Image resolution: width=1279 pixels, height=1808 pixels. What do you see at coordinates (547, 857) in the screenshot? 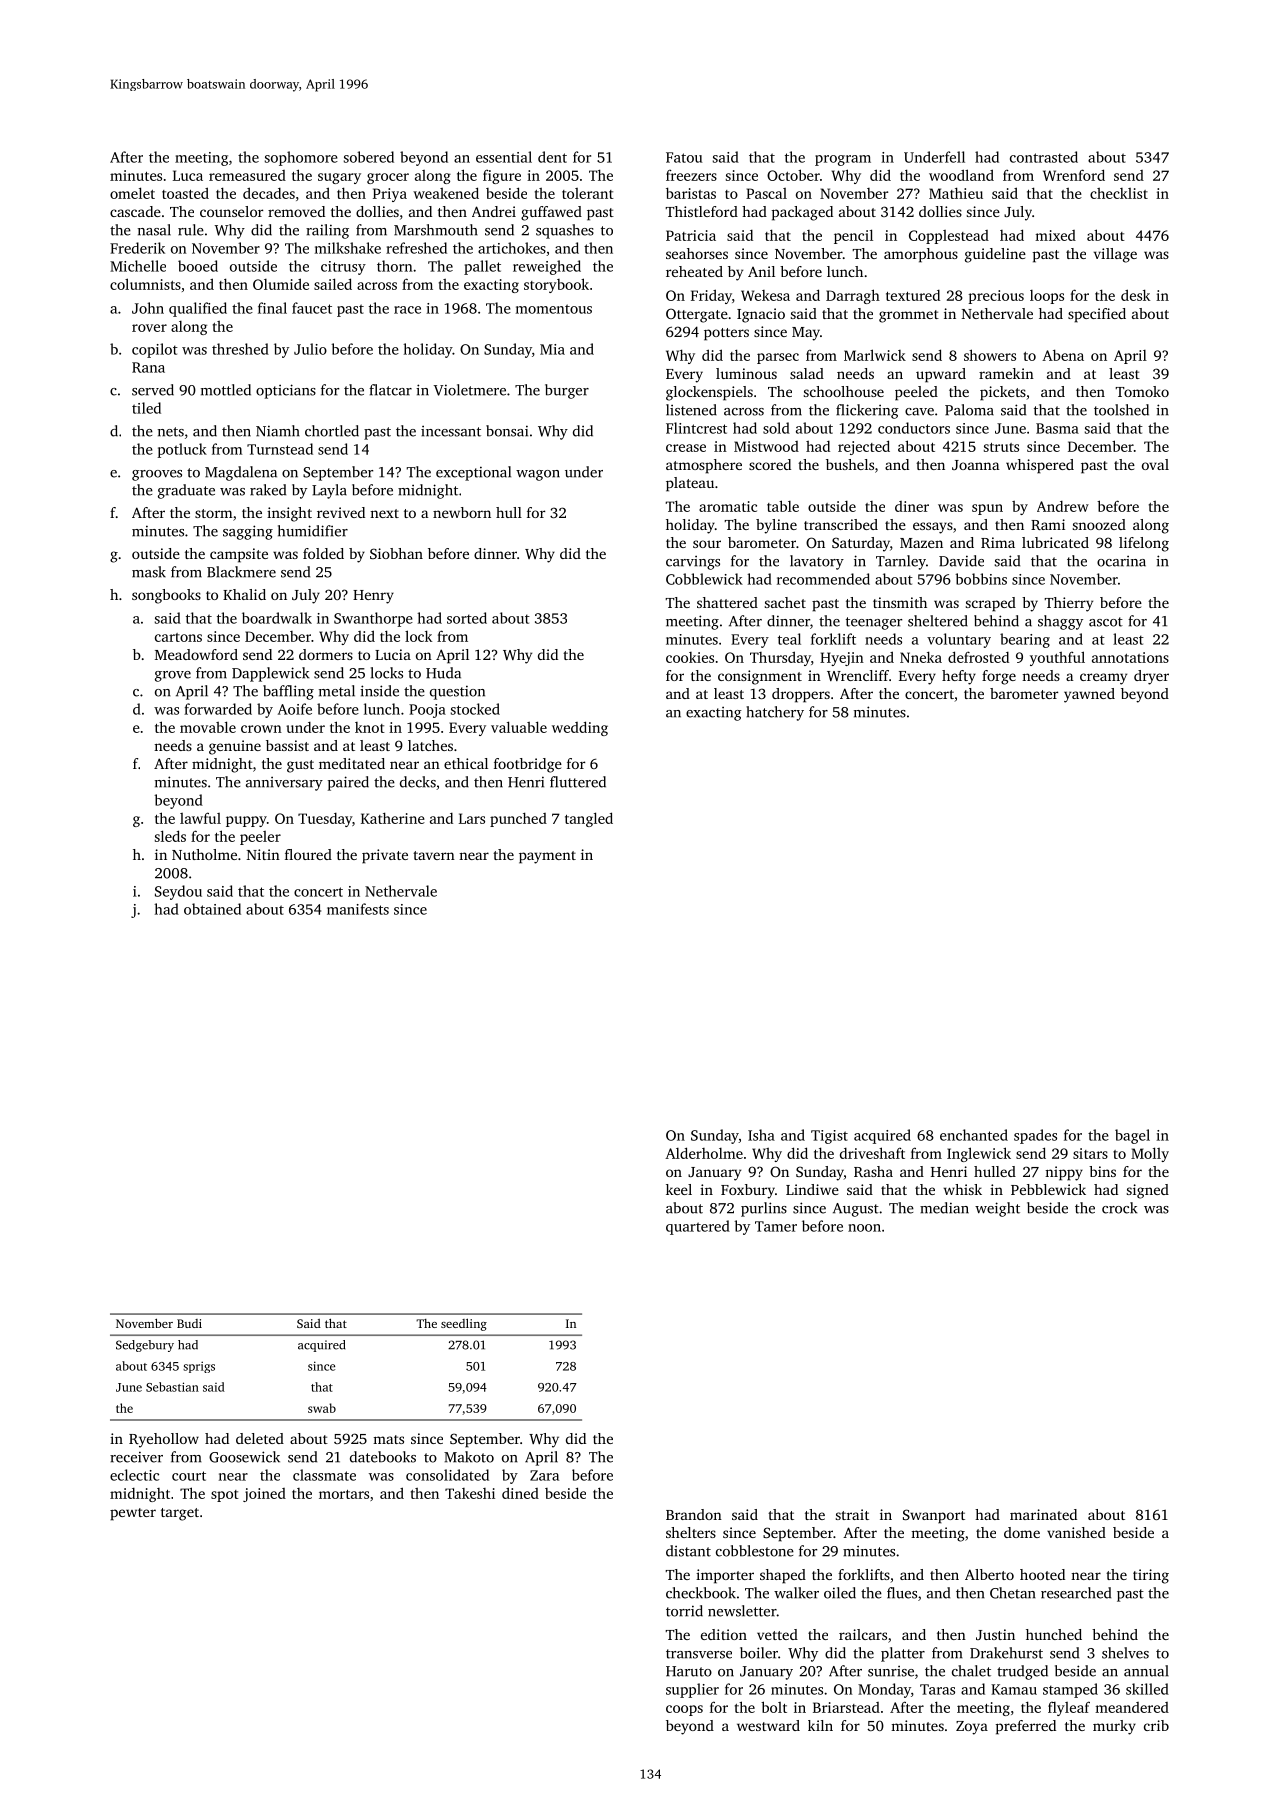
I see `payment` at bounding box center [547, 857].
